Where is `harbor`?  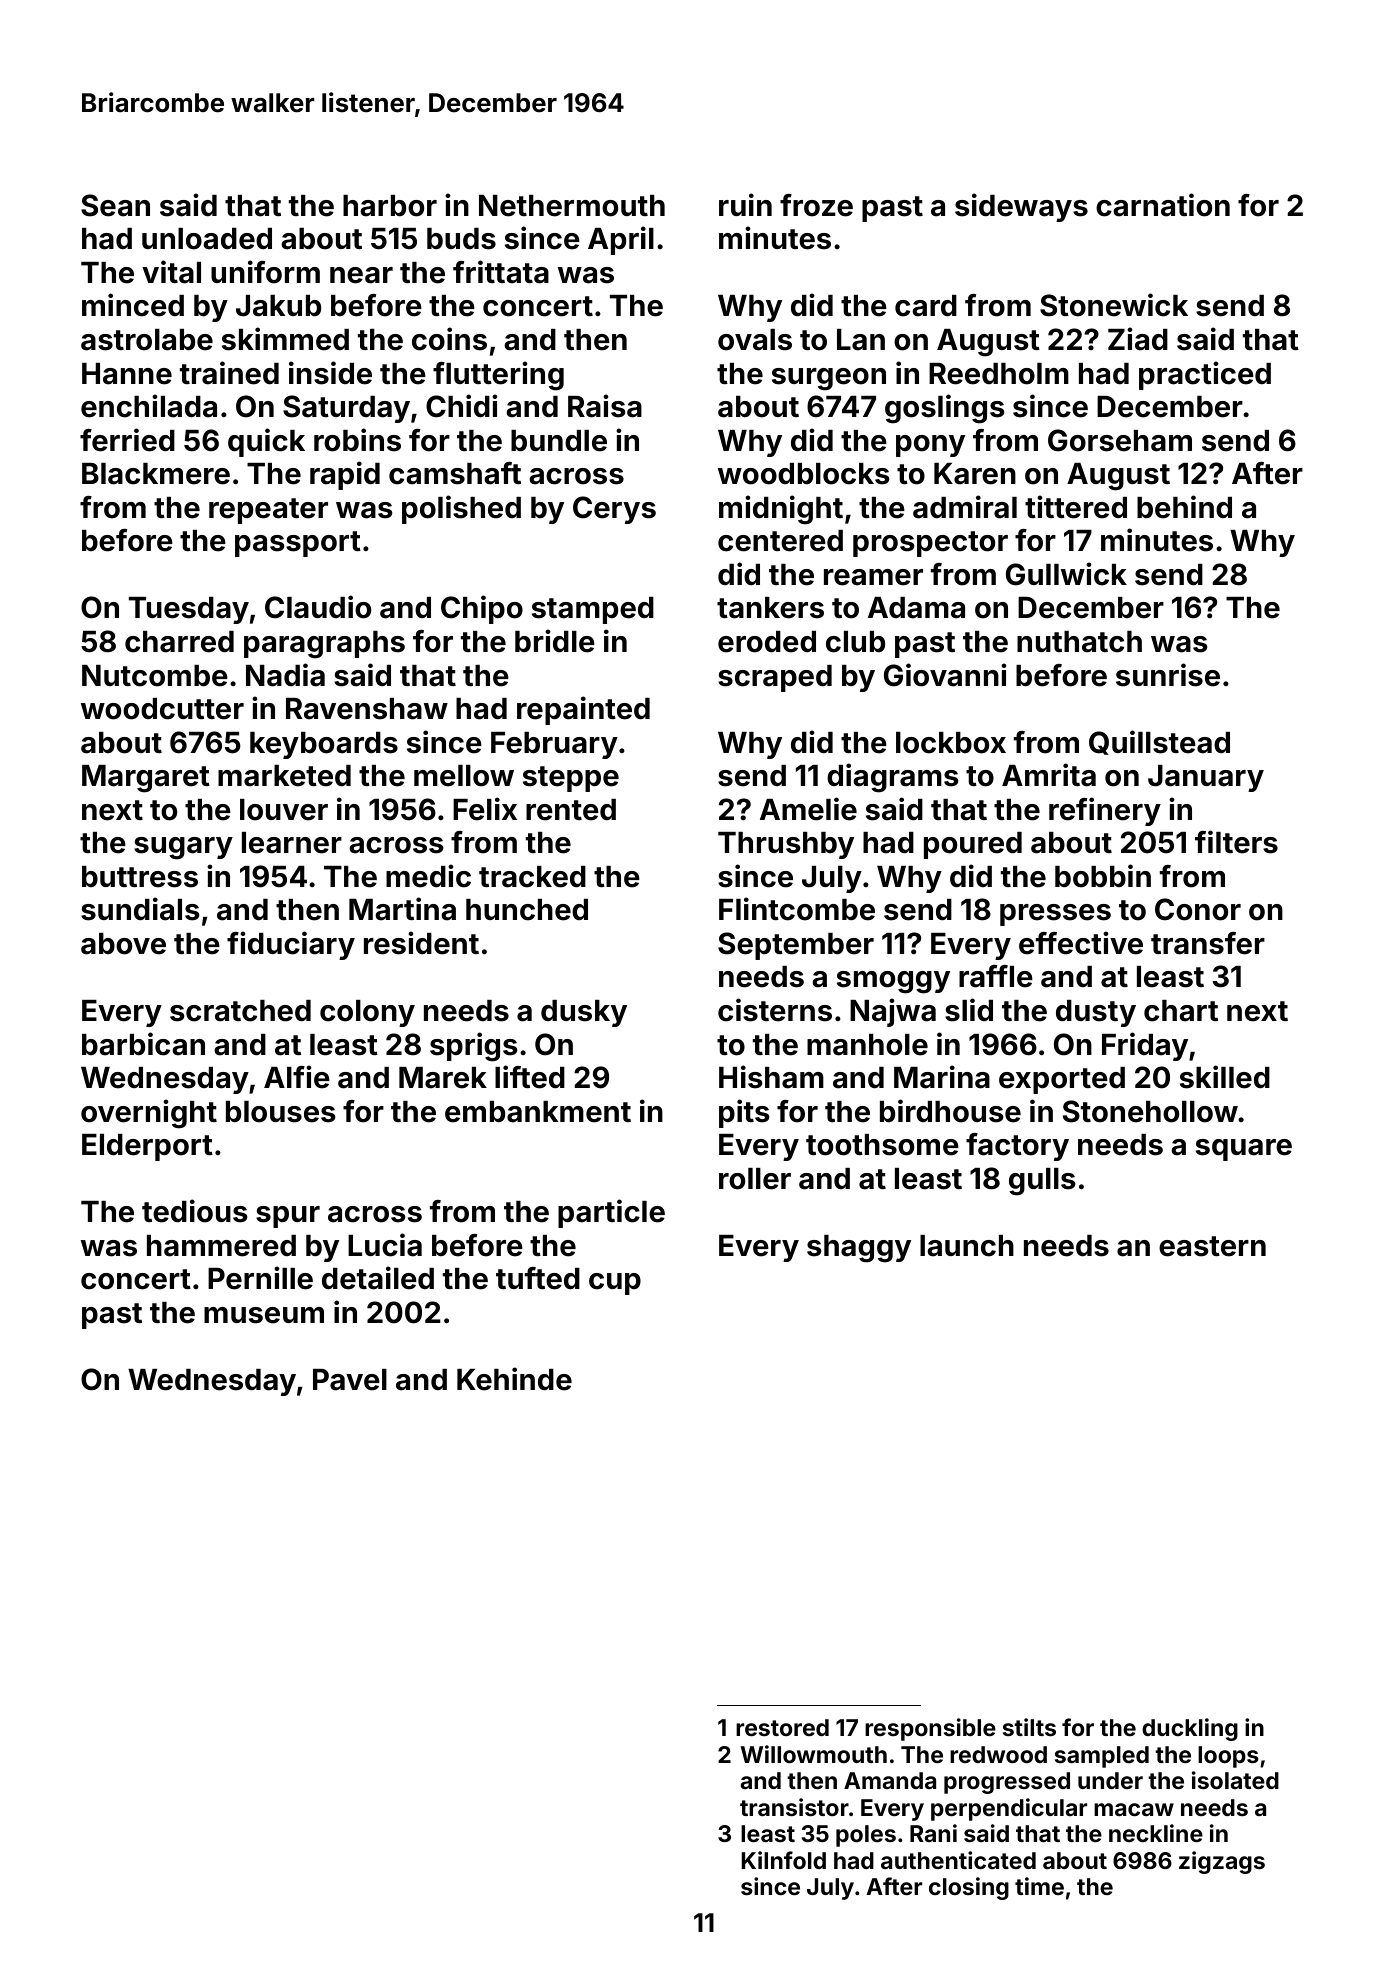
harbor is located at coordinates (390, 206).
